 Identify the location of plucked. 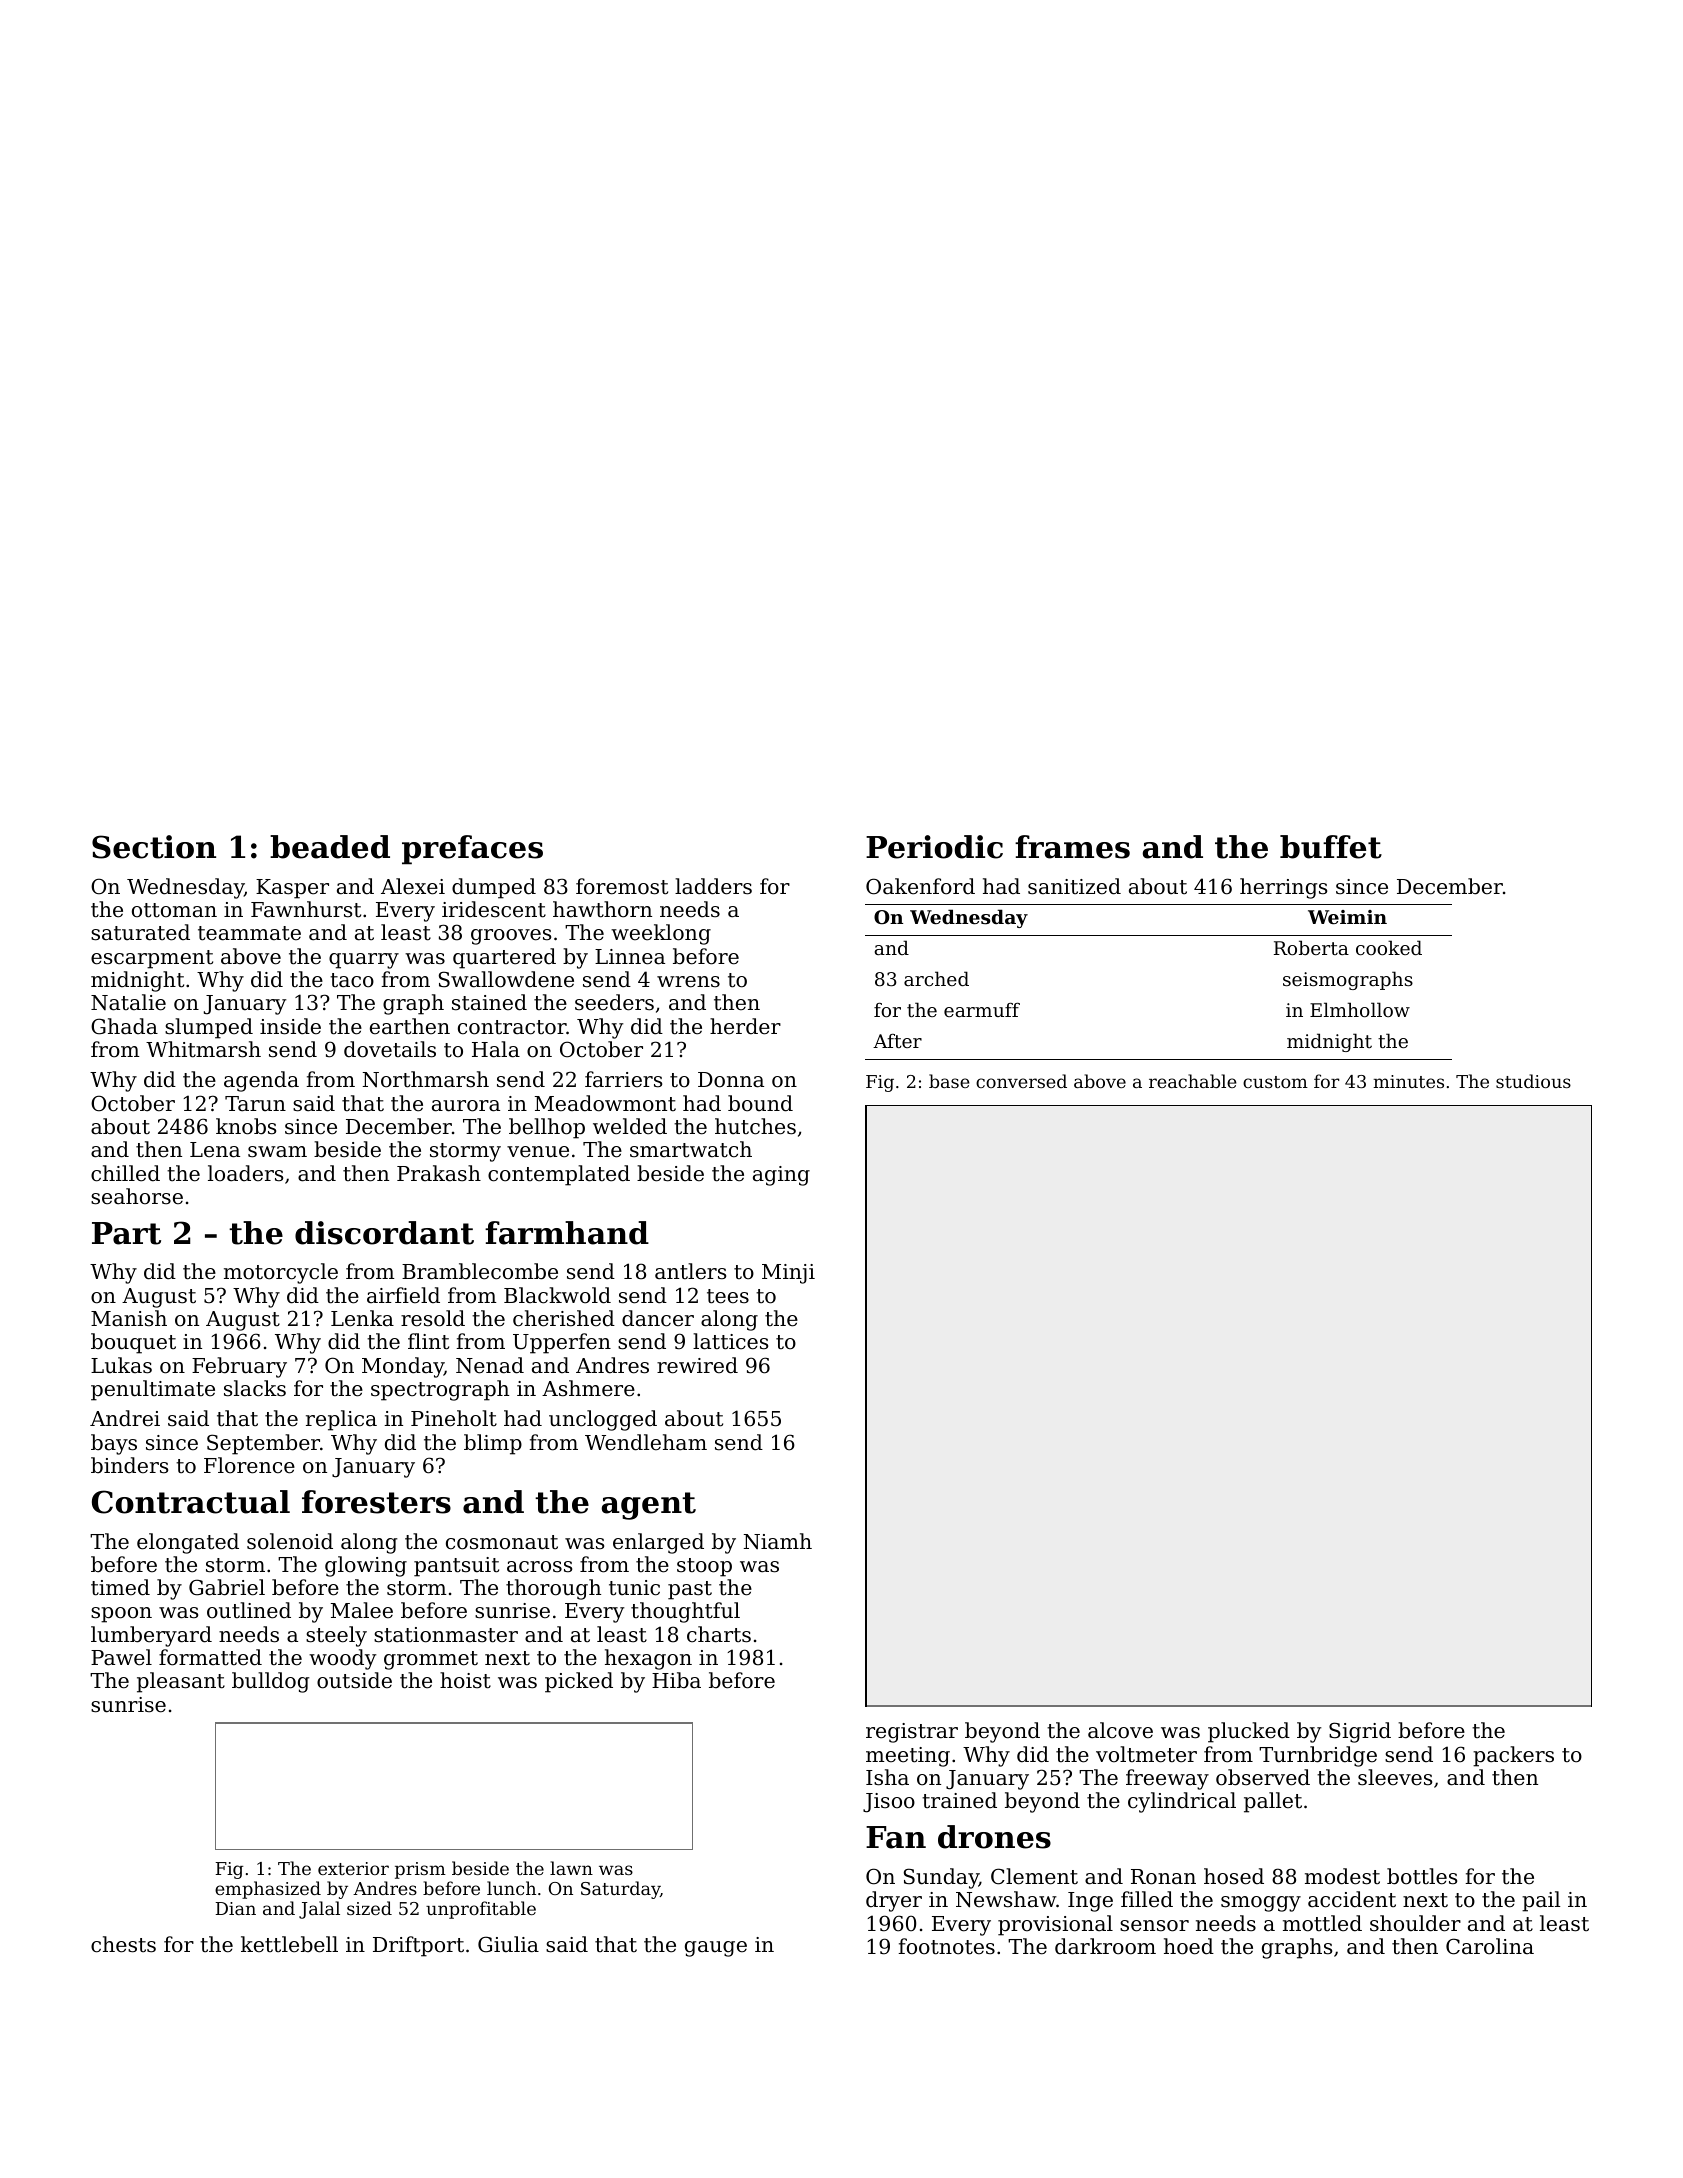
(1249, 1732).
